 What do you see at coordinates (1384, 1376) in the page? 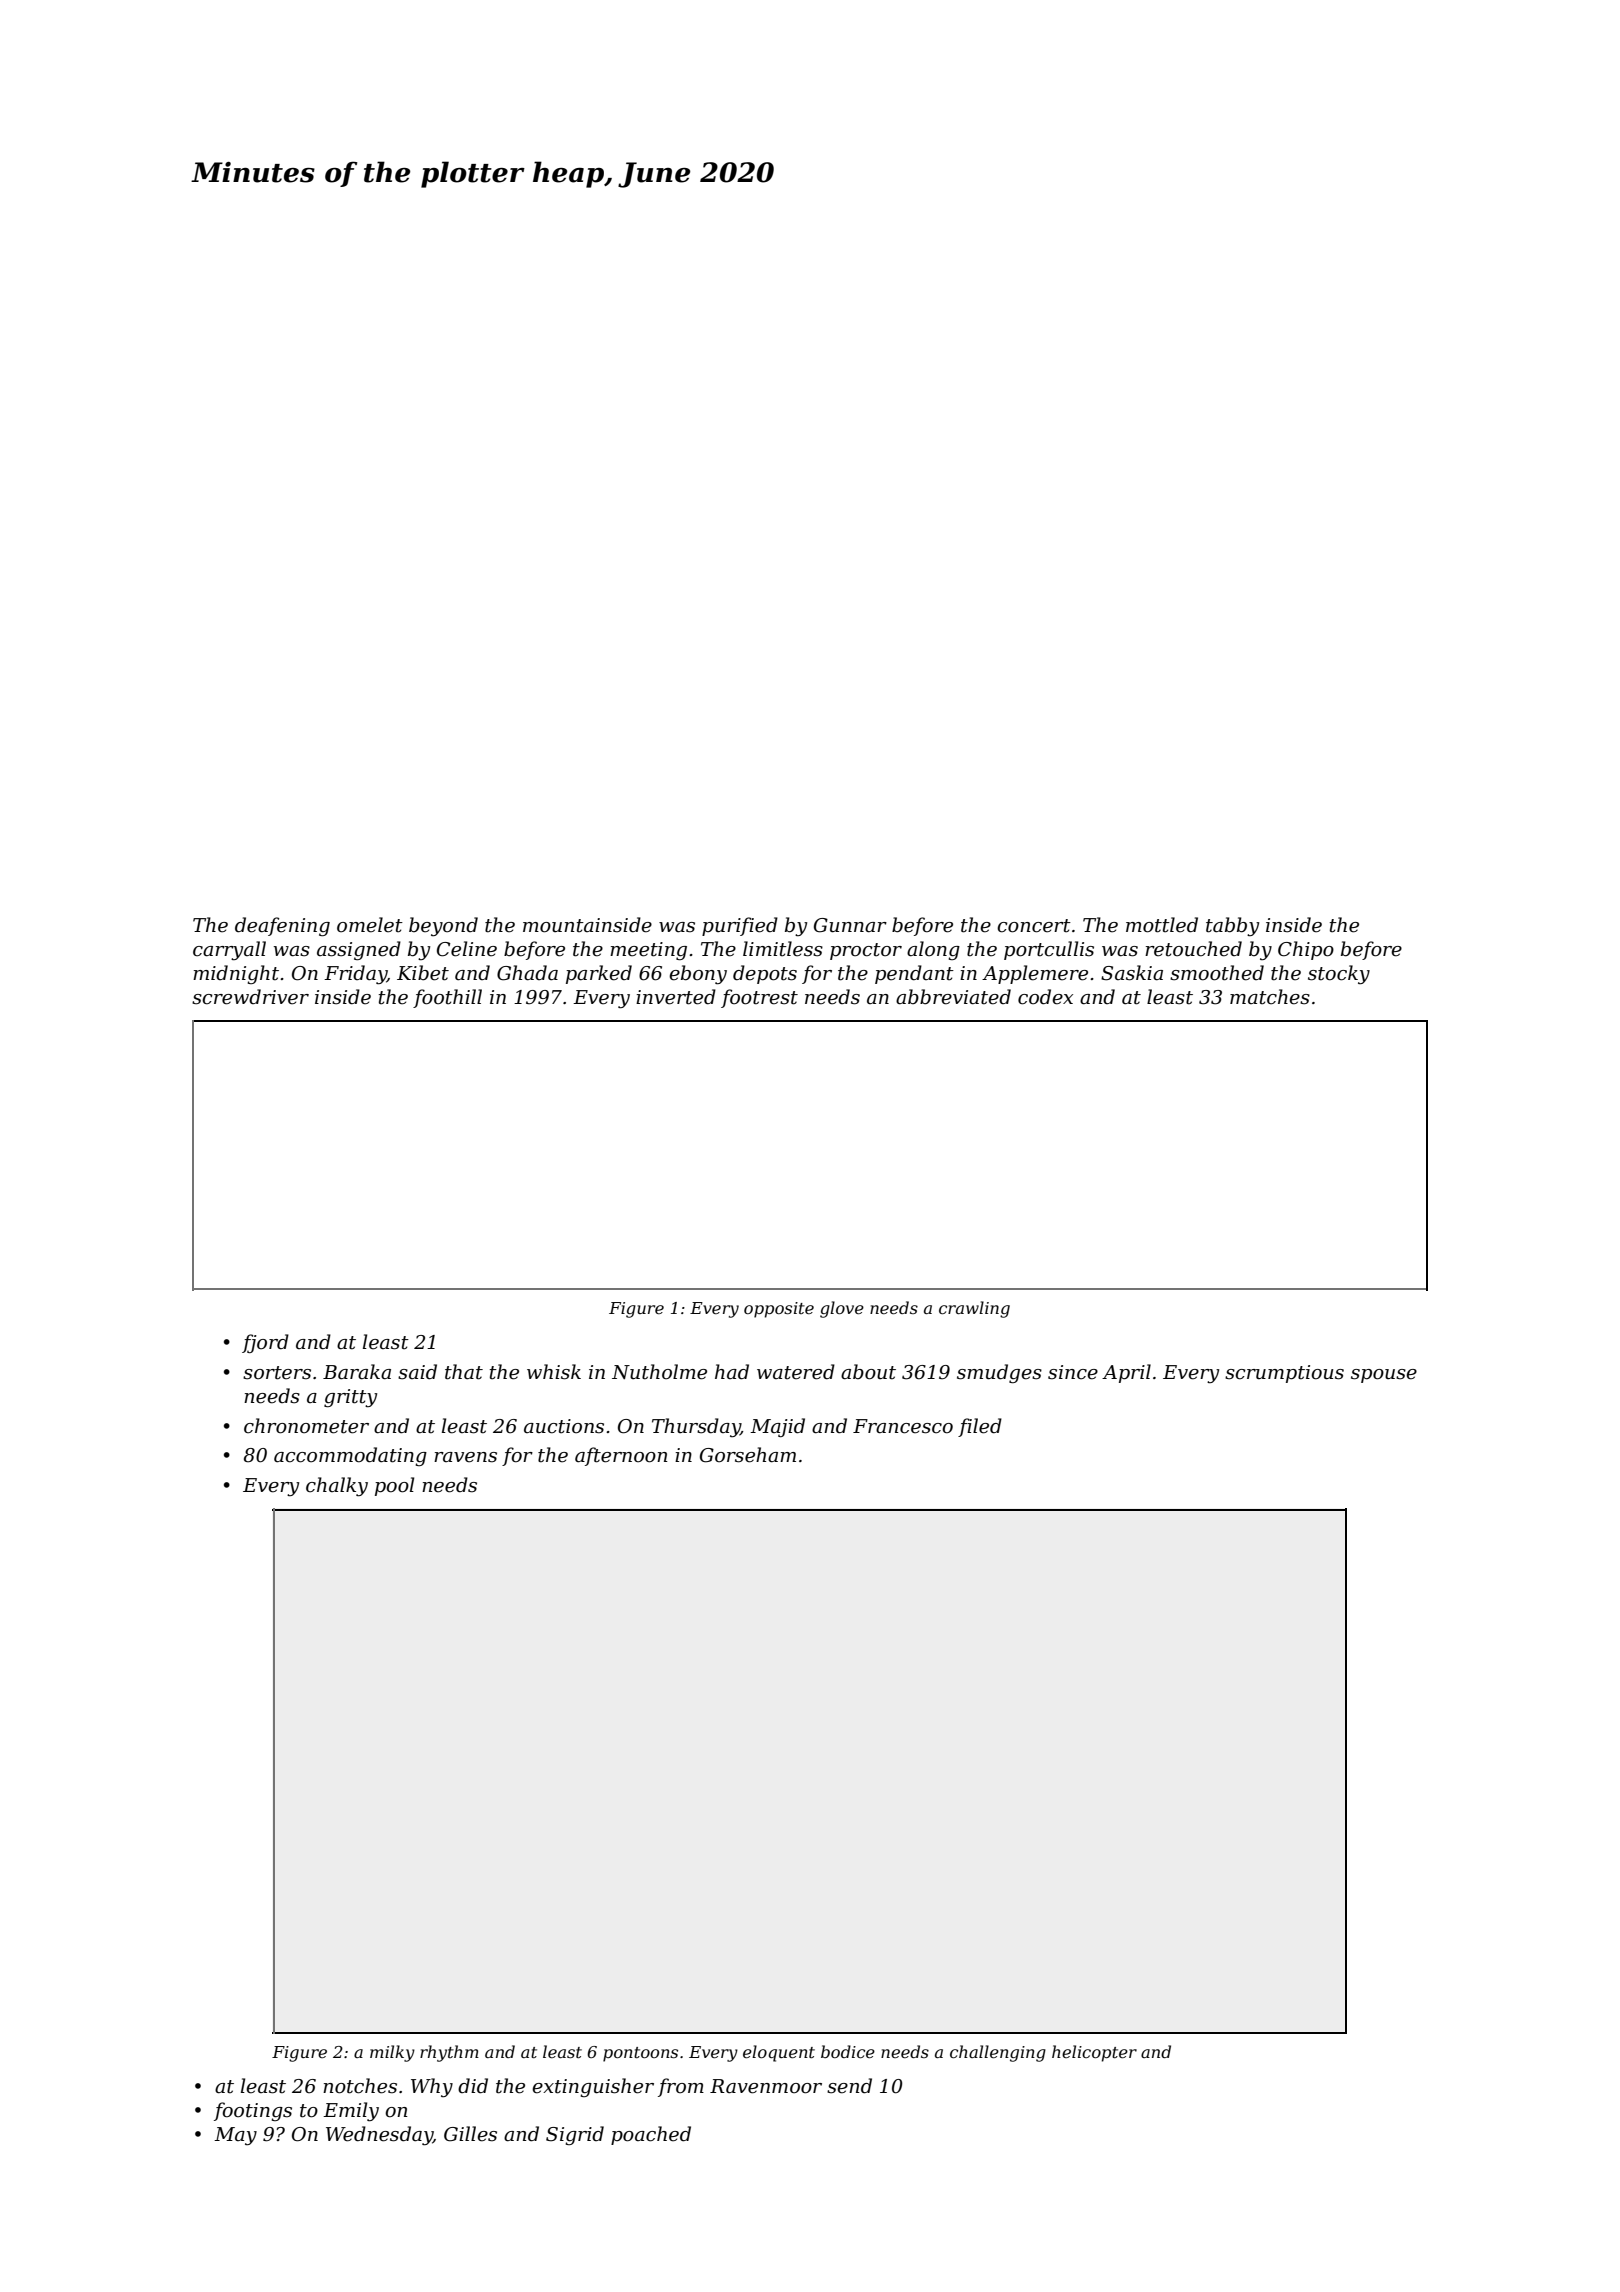
I see `spouse` at bounding box center [1384, 1376].
